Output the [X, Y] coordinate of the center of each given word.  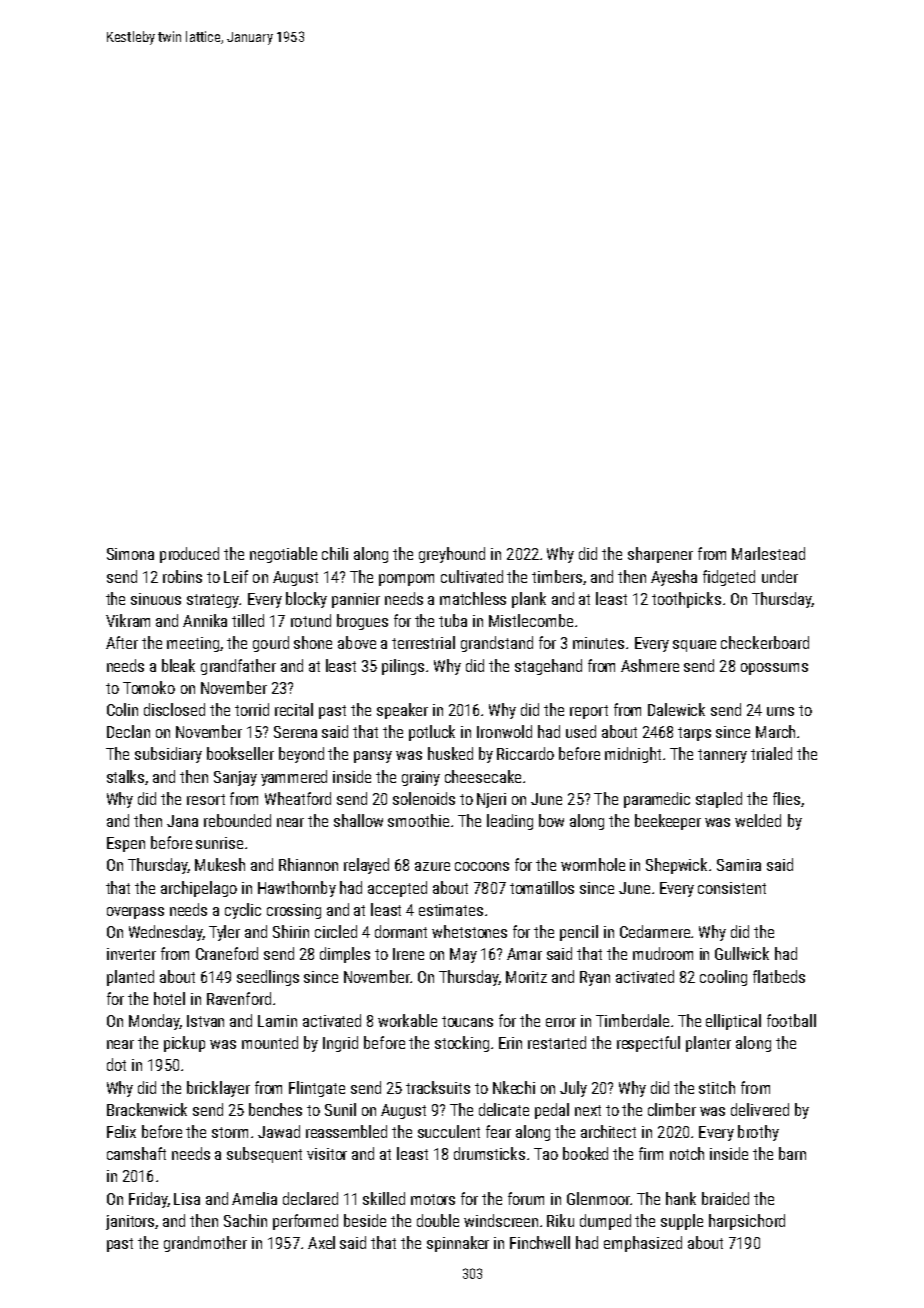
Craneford [227, 953]
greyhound [452, 555]
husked [450, 753]
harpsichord [747, 1222]
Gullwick [742, 953]
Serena [295, 732]
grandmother [205, 1244]
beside [365, 1220]
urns [780, 711]
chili [335, 553]
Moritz [526, 977]
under [780, 576]
